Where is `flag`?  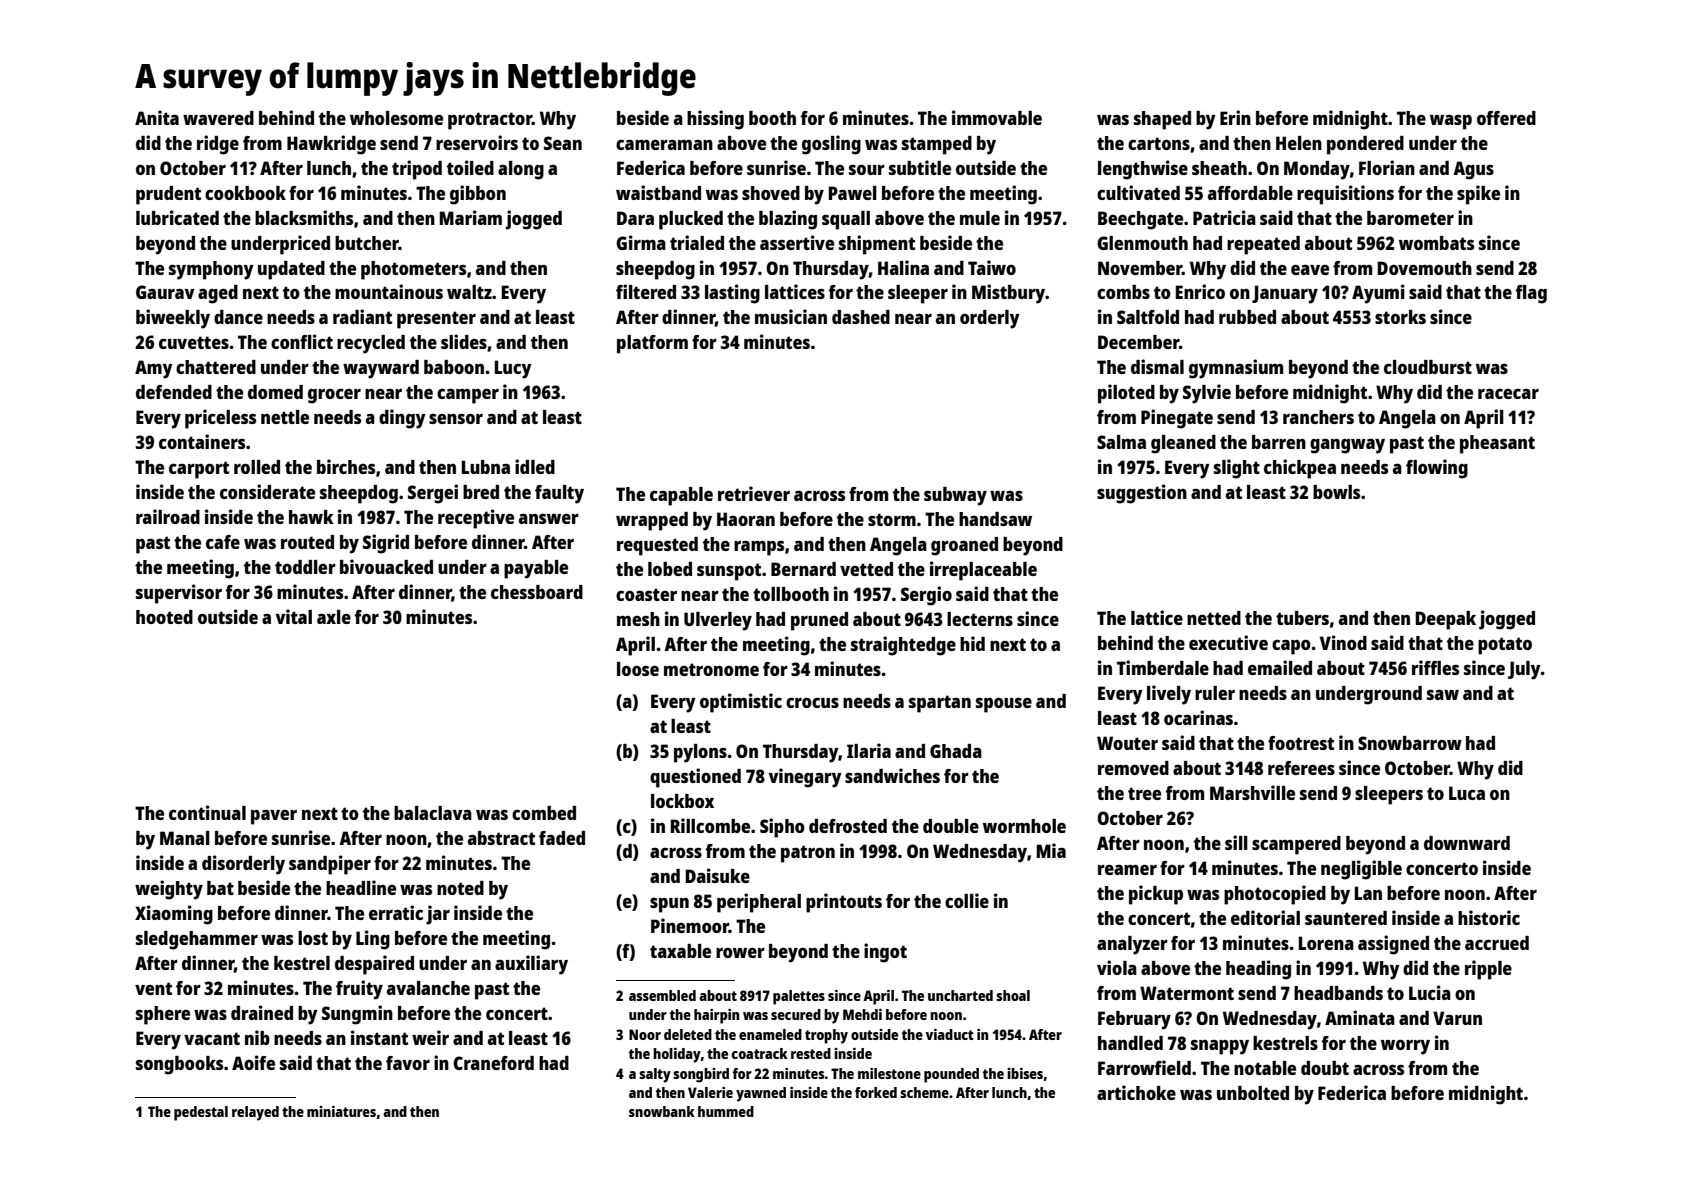 flag is located at coordinates (1531, 294).
